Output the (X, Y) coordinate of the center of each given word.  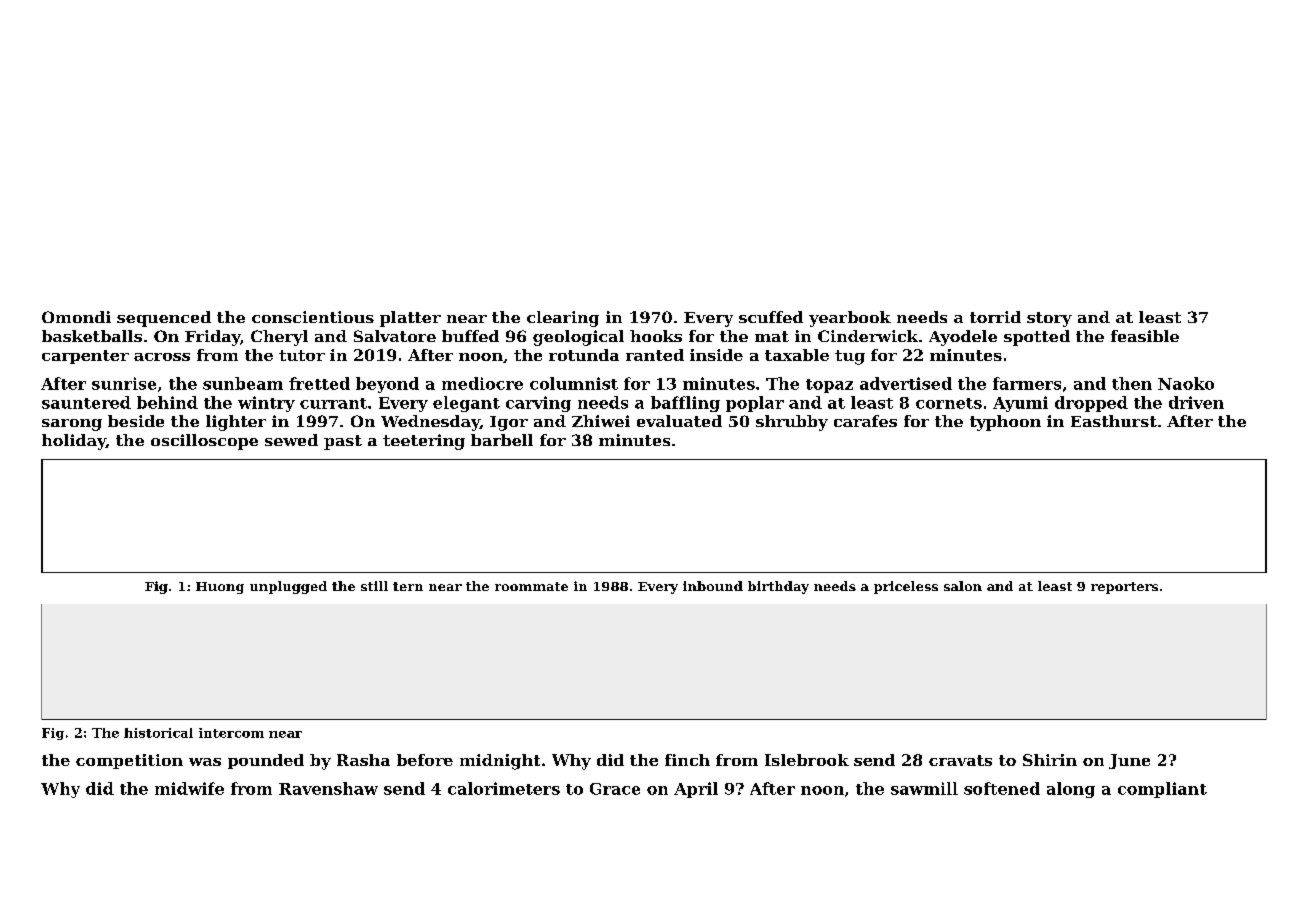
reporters (1124, 588)
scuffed (771, 317)
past (343, 442)
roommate (531, 586)
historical (158, 733)
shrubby (792, 423)
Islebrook (807, 760)
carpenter (85, 357)
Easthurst (1114, 421)
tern (408, 586)
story (1049, 319)
